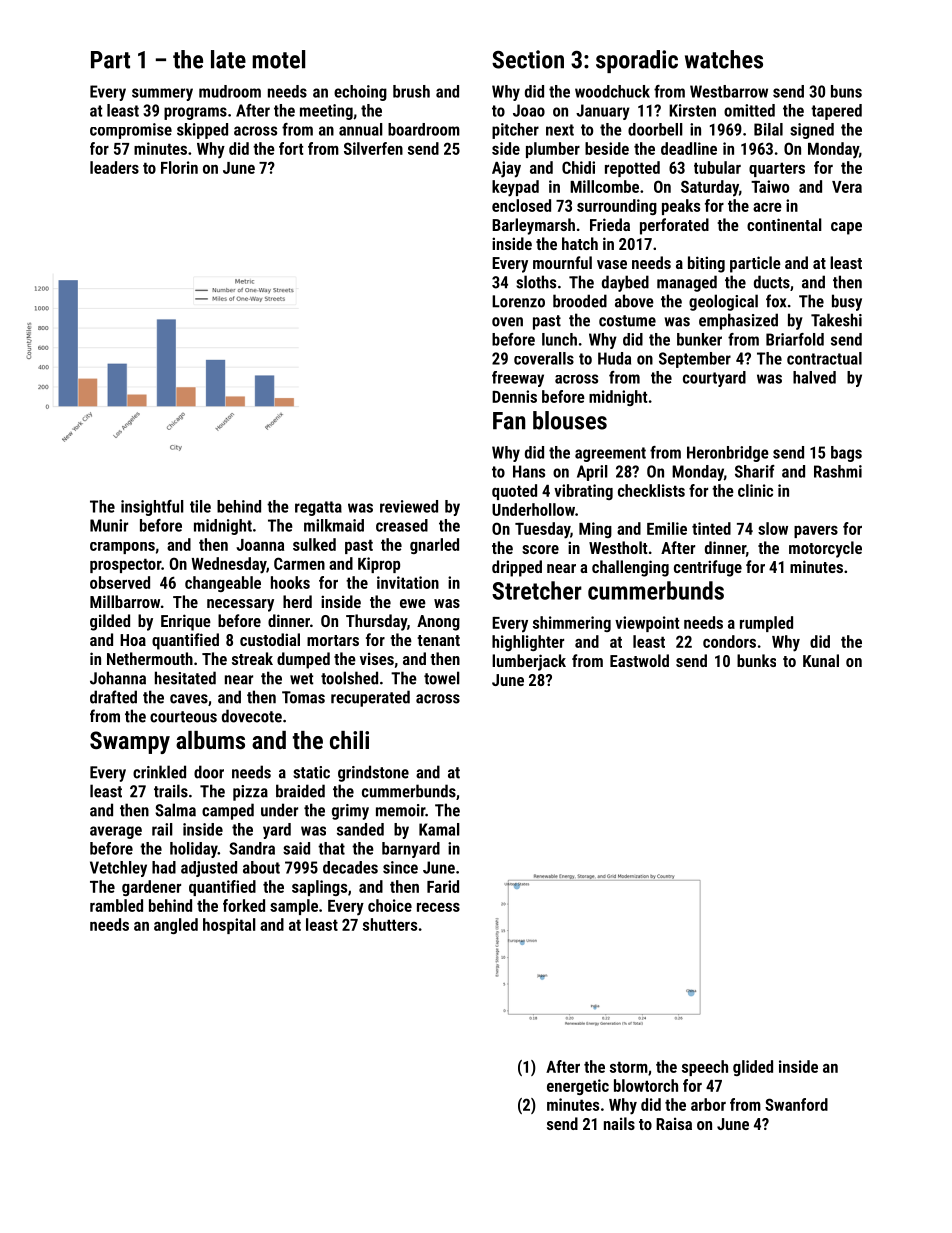 This page has height=1233, width=952. What do you see at coordinates (424, 129) in the page?
I see `boardroom` at bounding box center [424, 129].
